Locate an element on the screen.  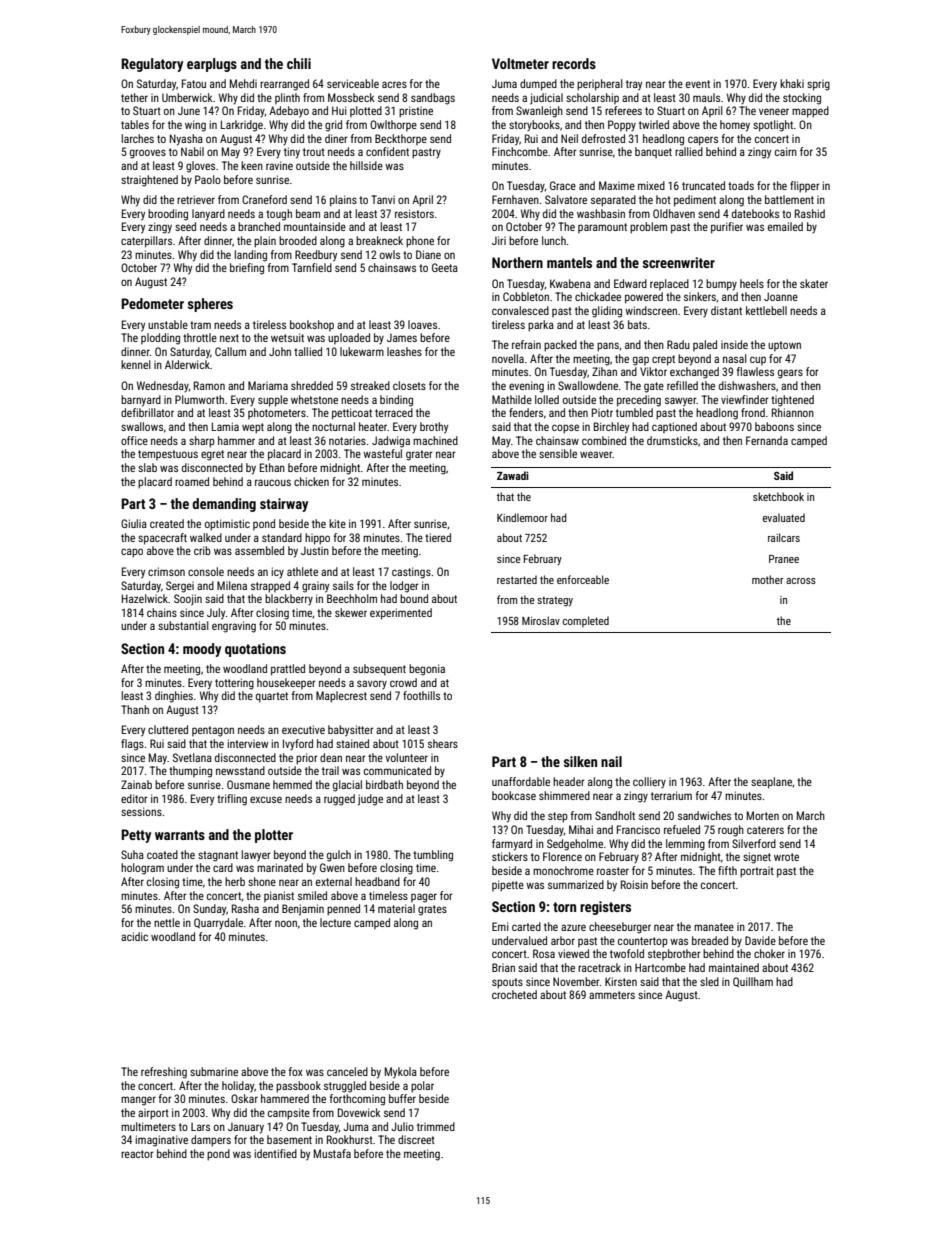
Regulatory is located at coordinates (152, 65).
